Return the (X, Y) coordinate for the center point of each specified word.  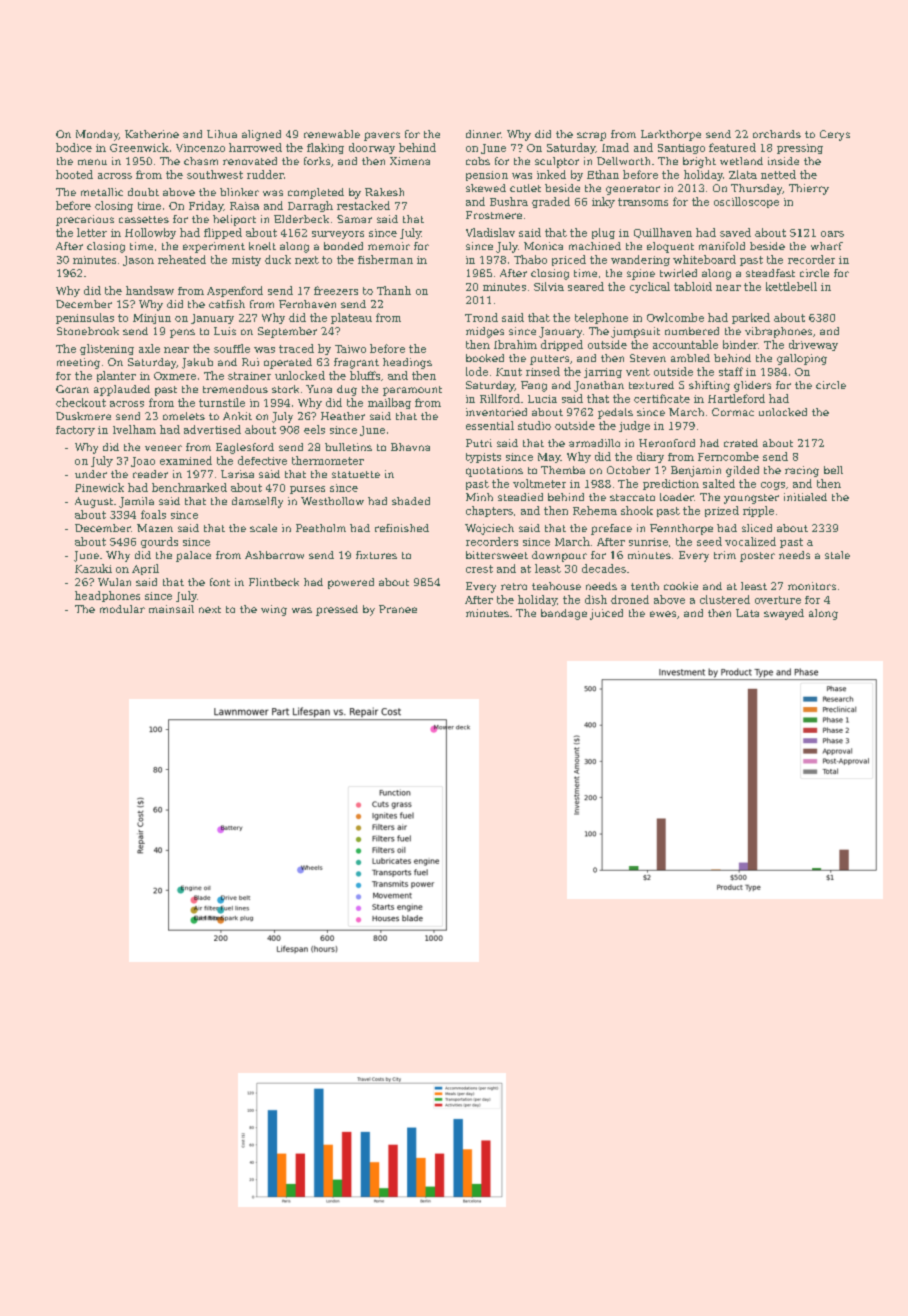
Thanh (394, 290)
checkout (81, 402)
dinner (483, 134)
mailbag (389, 403)
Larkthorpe (671, 135)
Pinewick (99, 487)
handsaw (150, 290)
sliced (757, 528)
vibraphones (778, 332)
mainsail (171, 609)
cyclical (650, 287)
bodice (74, 147)
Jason (138, 261)
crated (741, 443)
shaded (411, 501)
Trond (481, 317)
